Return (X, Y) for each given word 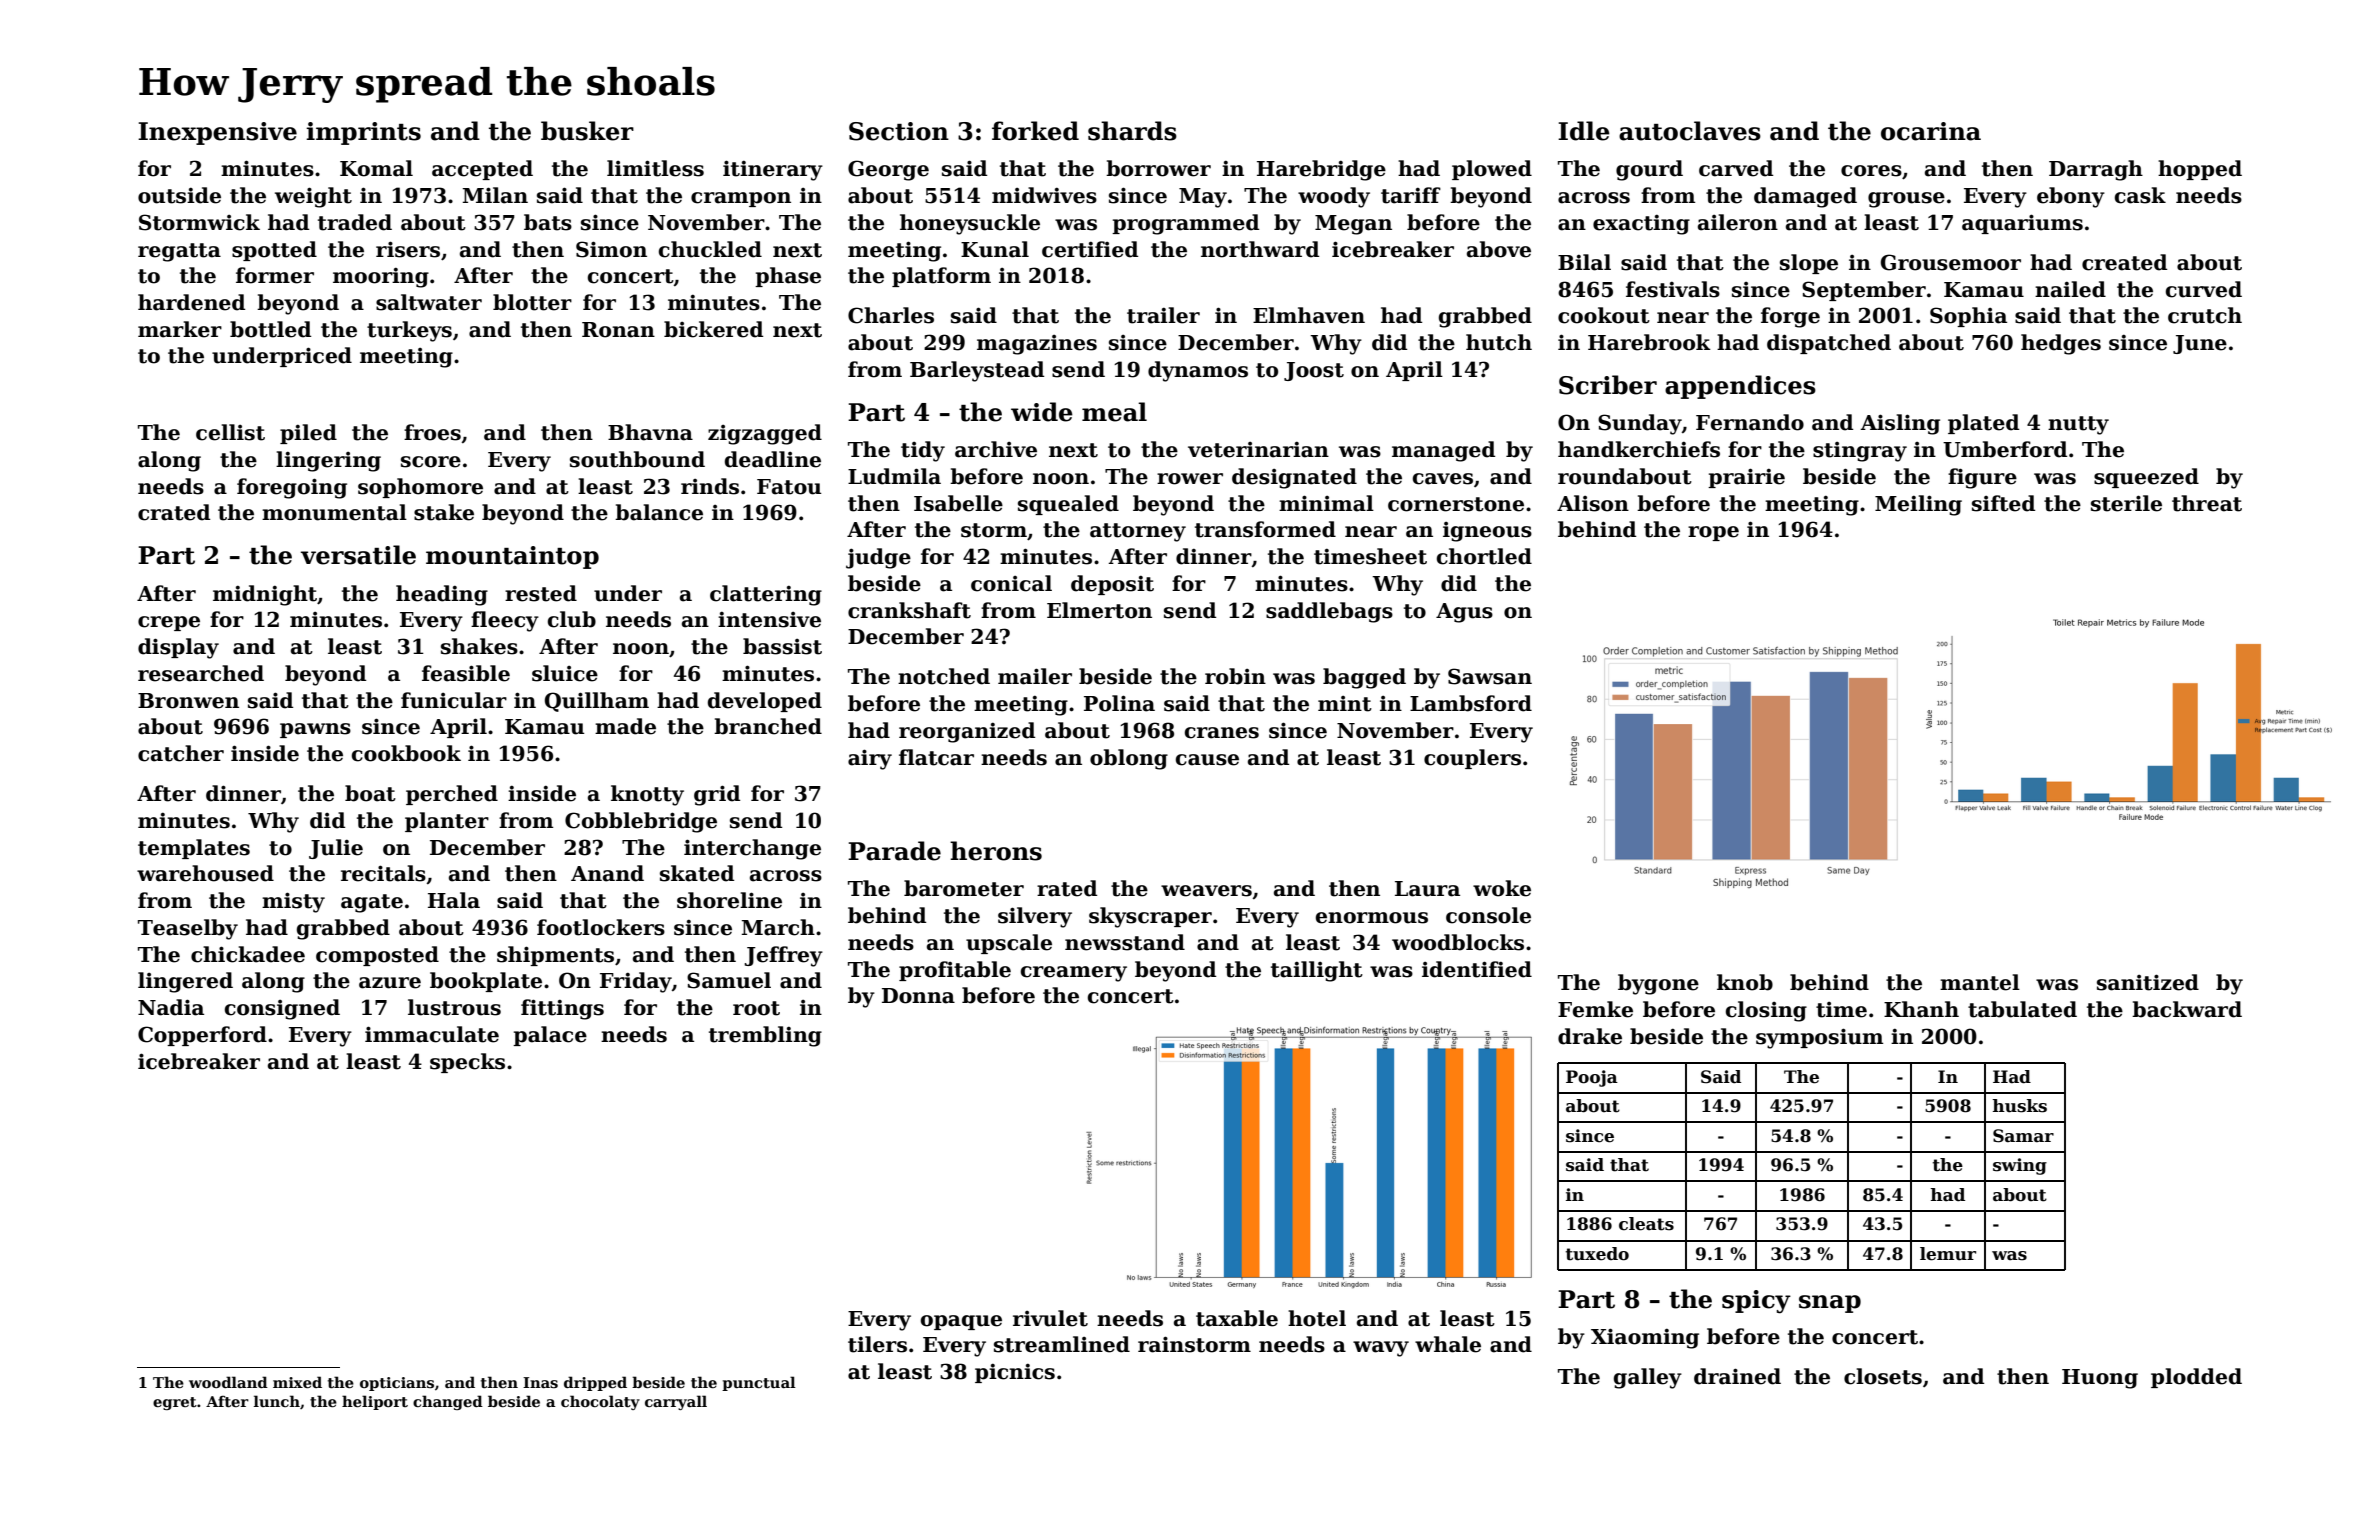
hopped (2200, 170)
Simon (611, 249)
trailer (1163, 315)
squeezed (2146, 478)
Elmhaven (1309, 315)
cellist (230, 432)
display (178, 648)
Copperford (202, 1036)
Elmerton (1099, 610)
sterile (2126, 503)
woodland (228, 1382)
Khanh (1921, 1009)
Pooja (1592, 1078)
